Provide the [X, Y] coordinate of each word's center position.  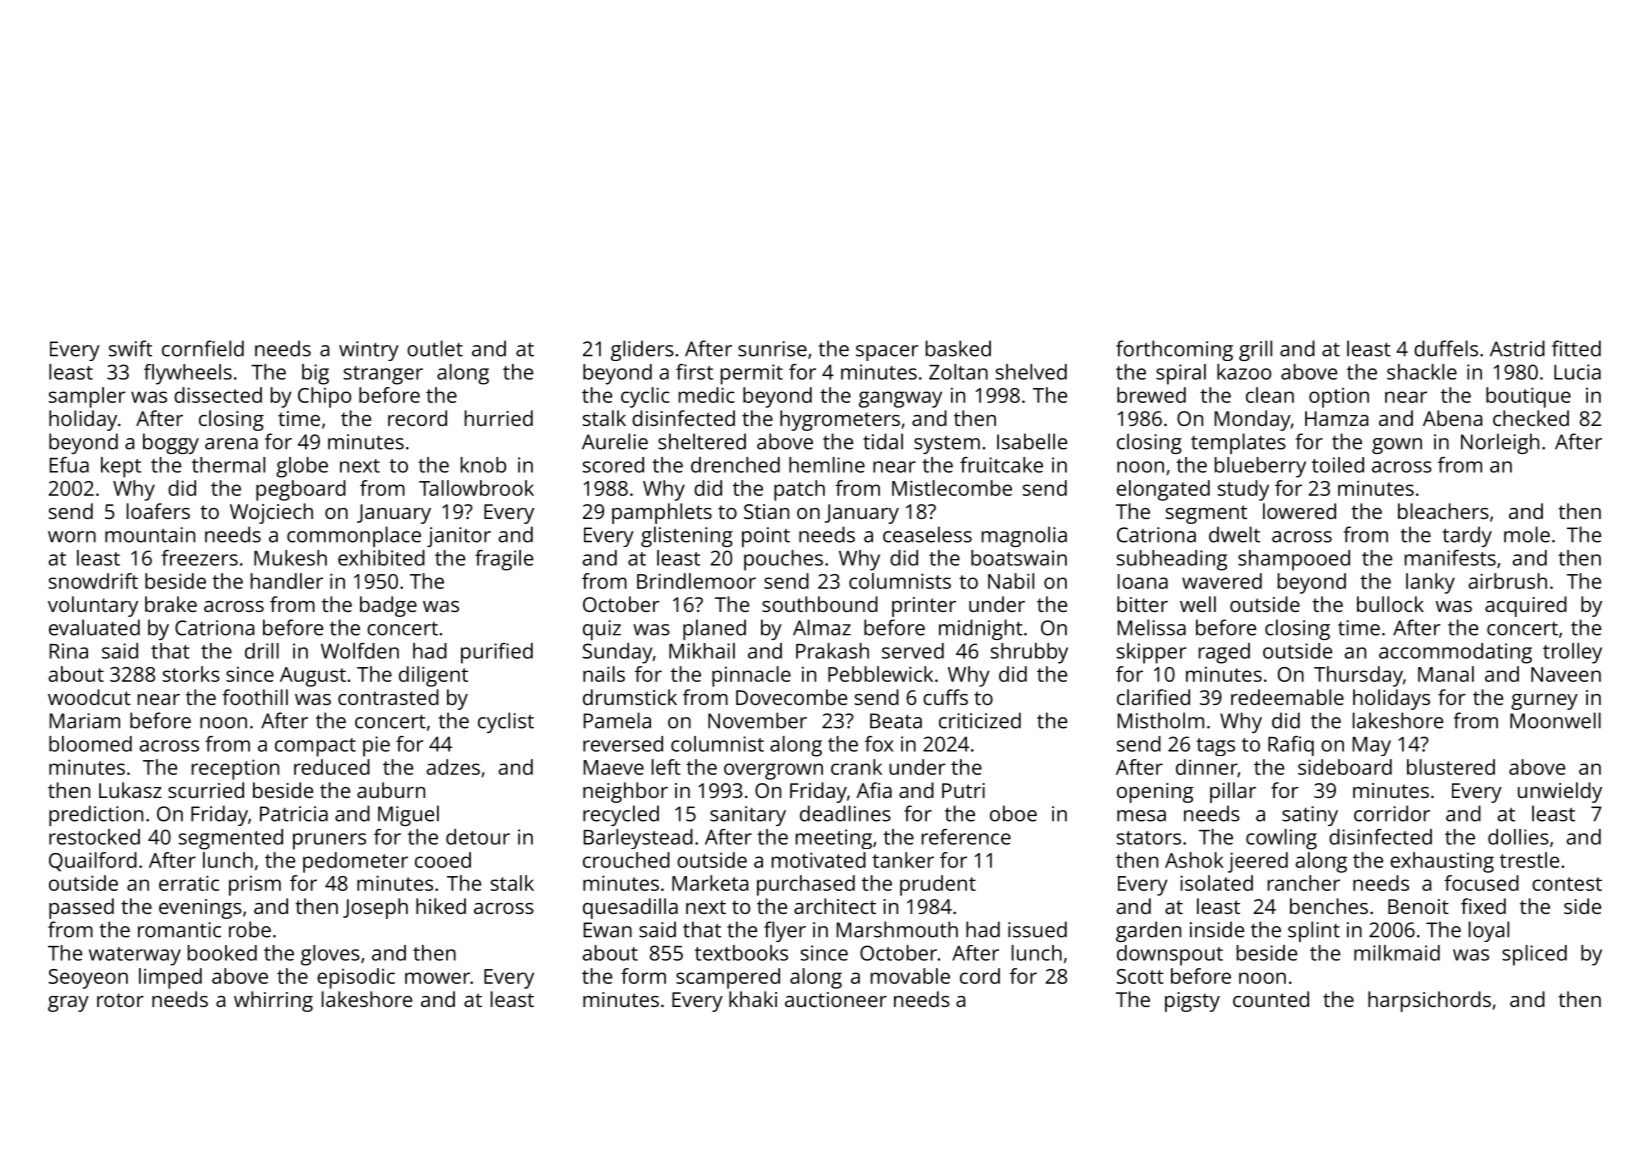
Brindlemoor [696, 581]
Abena [1453, 418]
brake [171, 604]
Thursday [1358, 676]
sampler [87, 397]
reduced [332, 767]
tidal [883, 441]
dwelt [1234, 534]
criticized [980, 720]
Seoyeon [88, 979]
